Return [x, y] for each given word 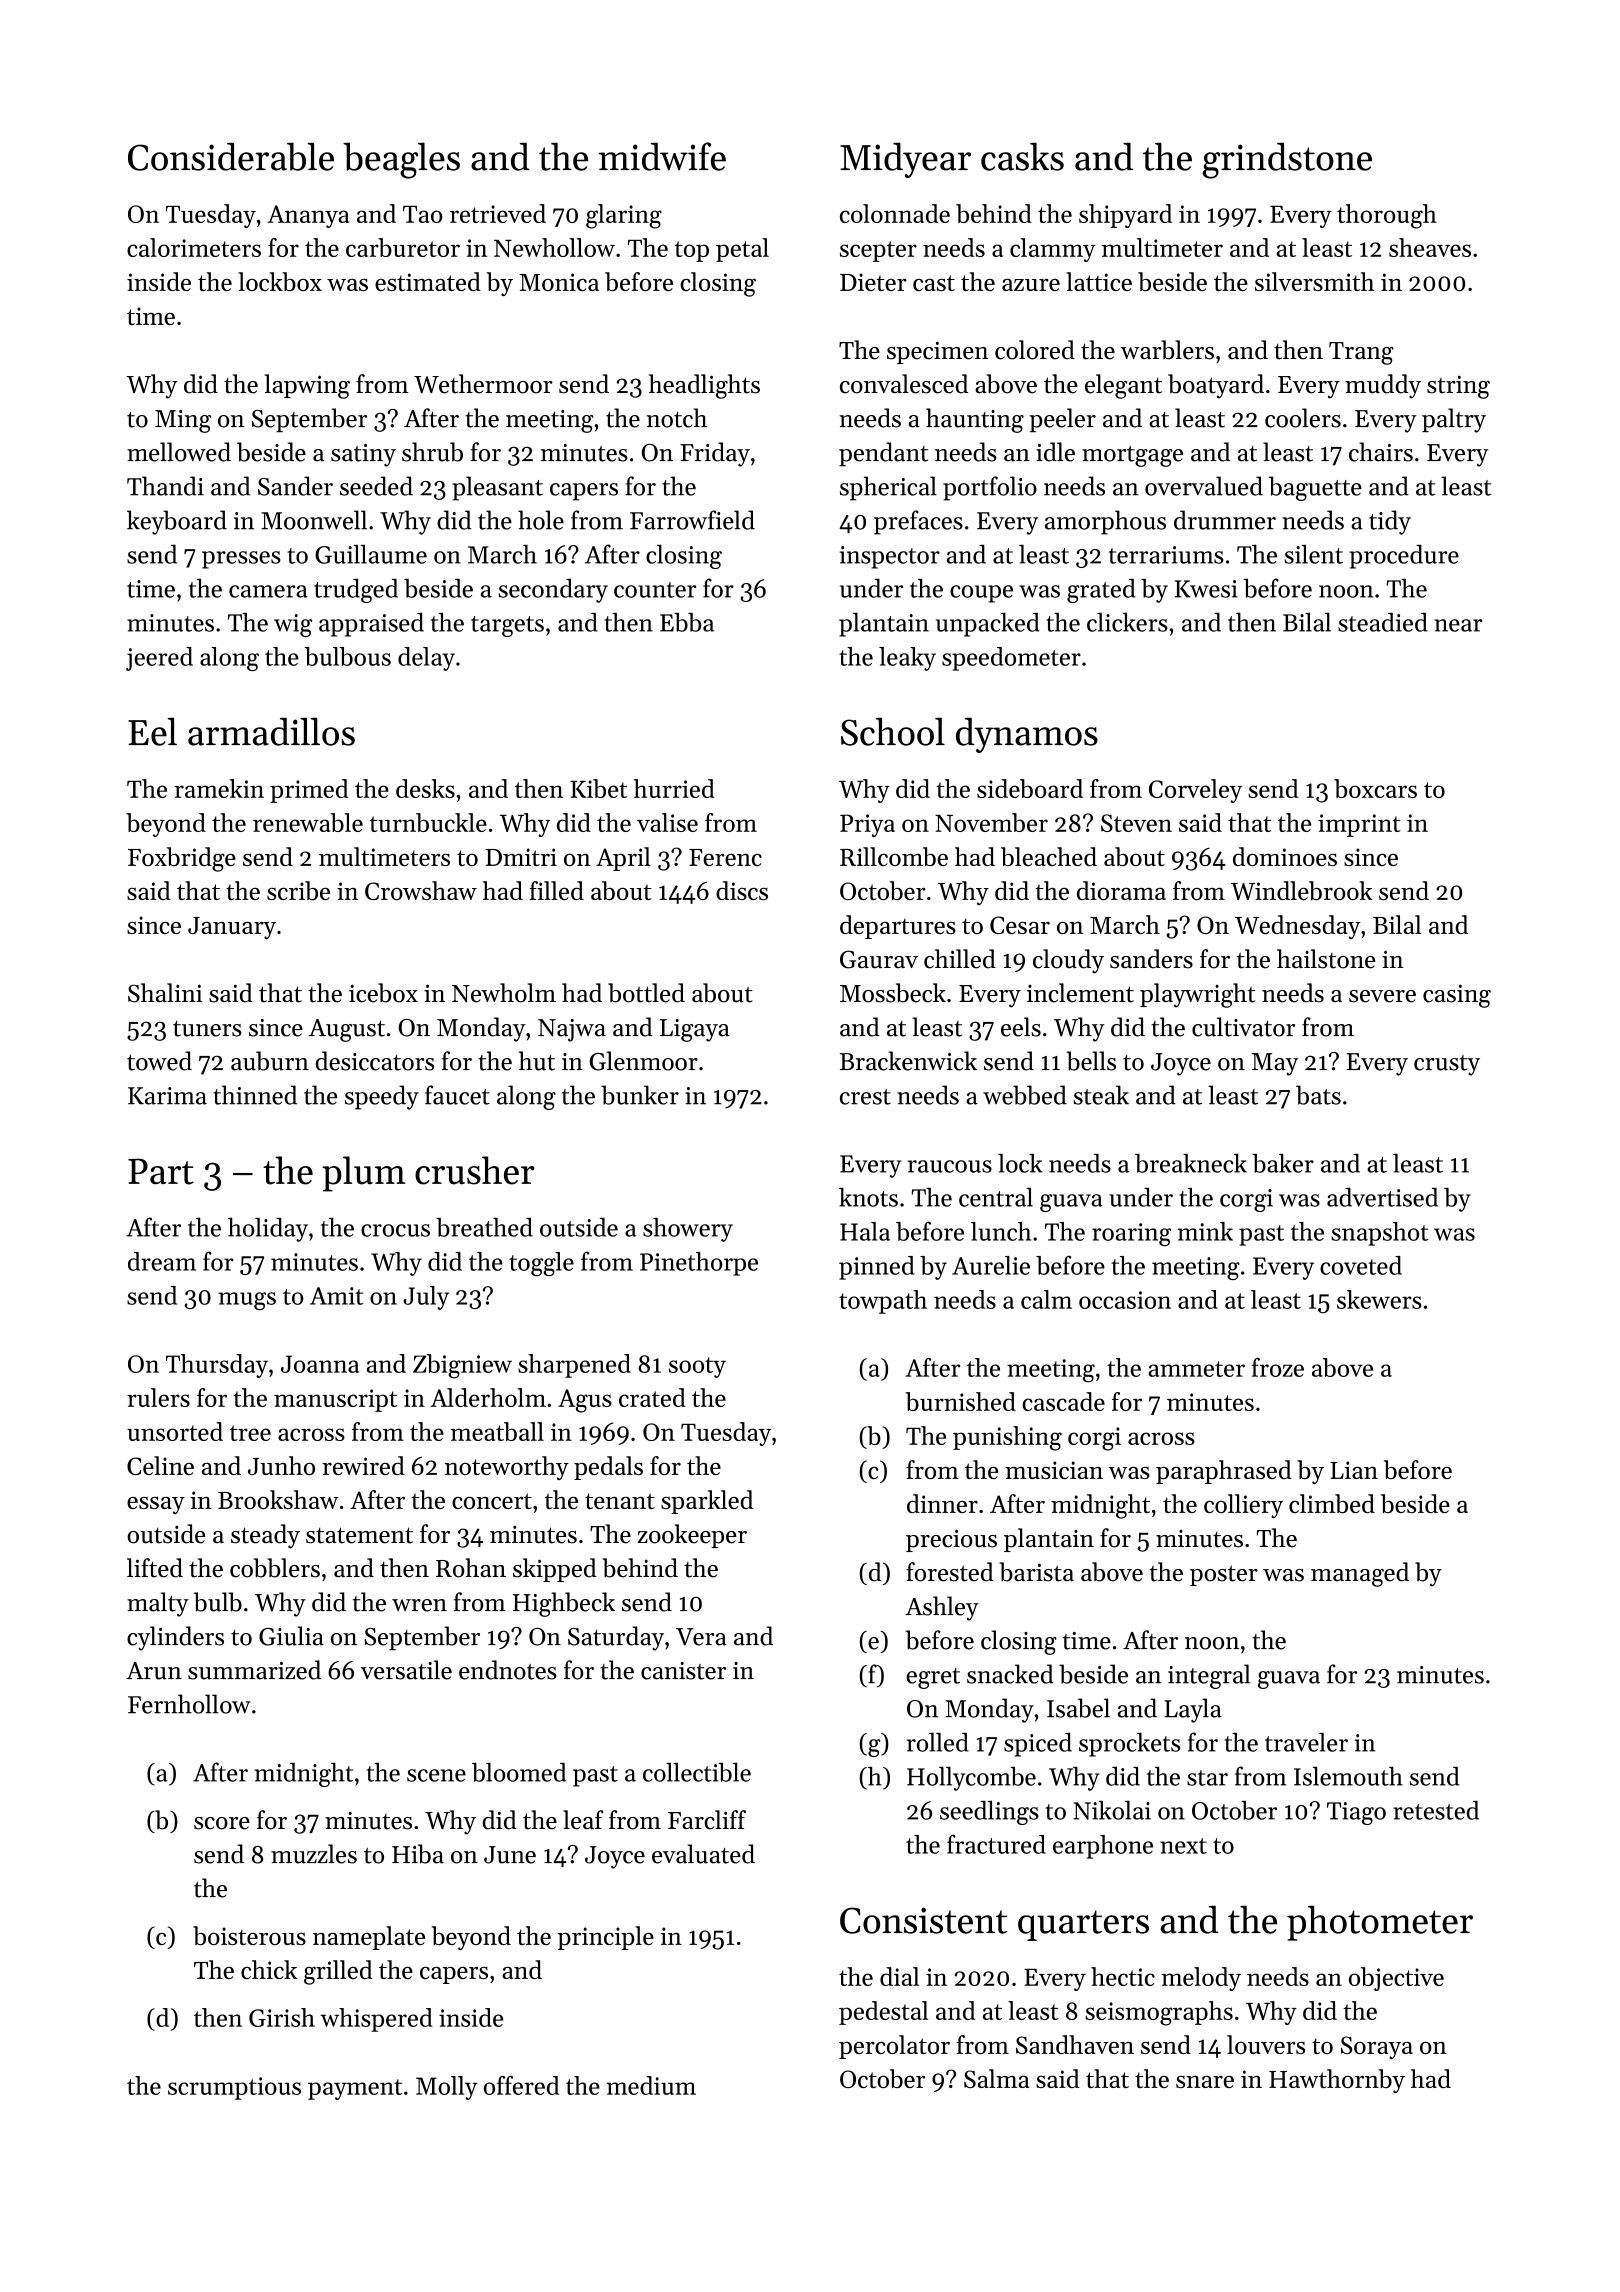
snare [1205, 2082]
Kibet [598, 788]
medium [651, 2085]
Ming [183, 421]
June [510, 1855]
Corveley [1195, 791]
